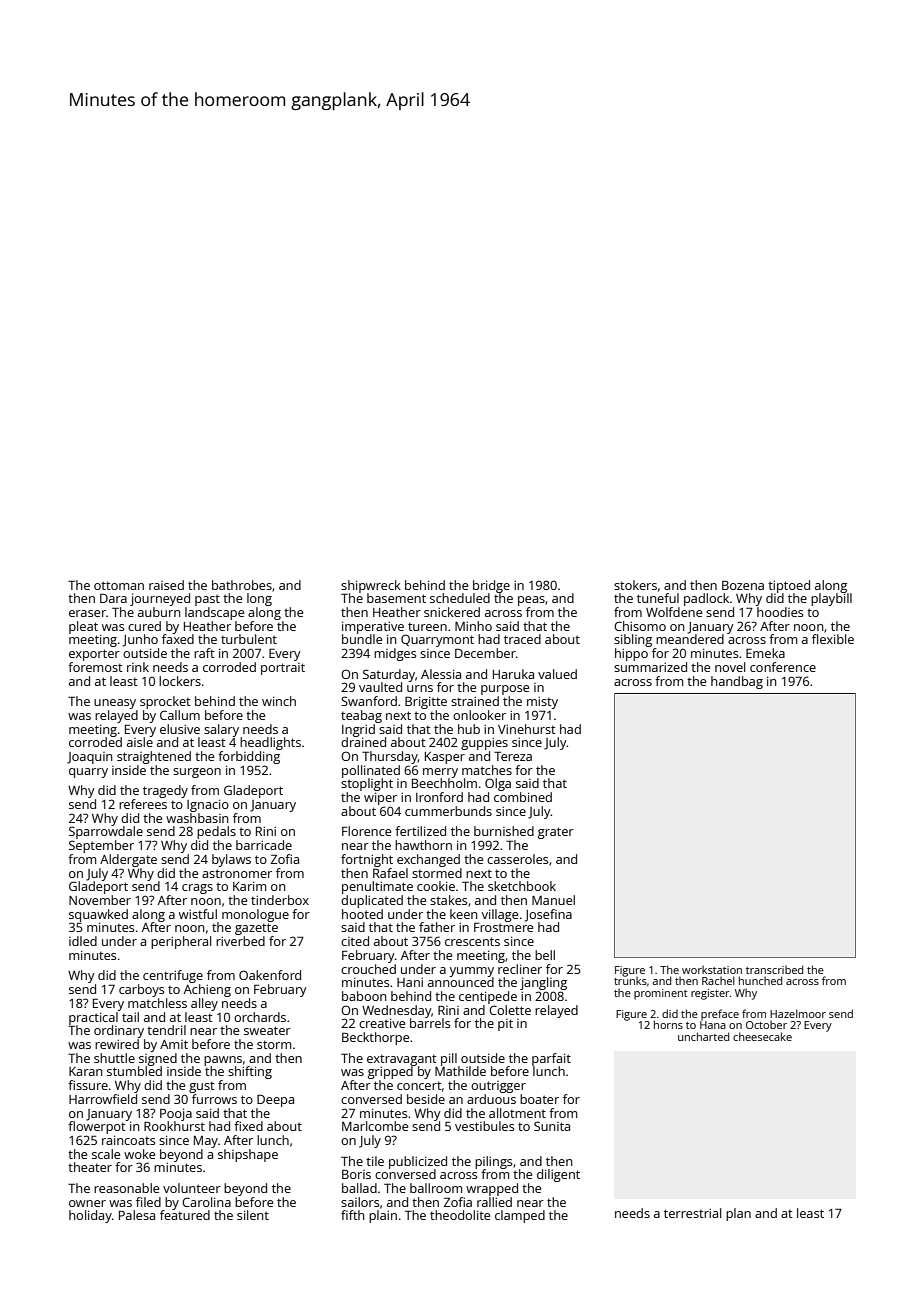 The height and width of the image is (1308, 924). What do you see at coordinates (436, 1188) in the image?
I see `ballroom` at bounding box center [436, 1188].
